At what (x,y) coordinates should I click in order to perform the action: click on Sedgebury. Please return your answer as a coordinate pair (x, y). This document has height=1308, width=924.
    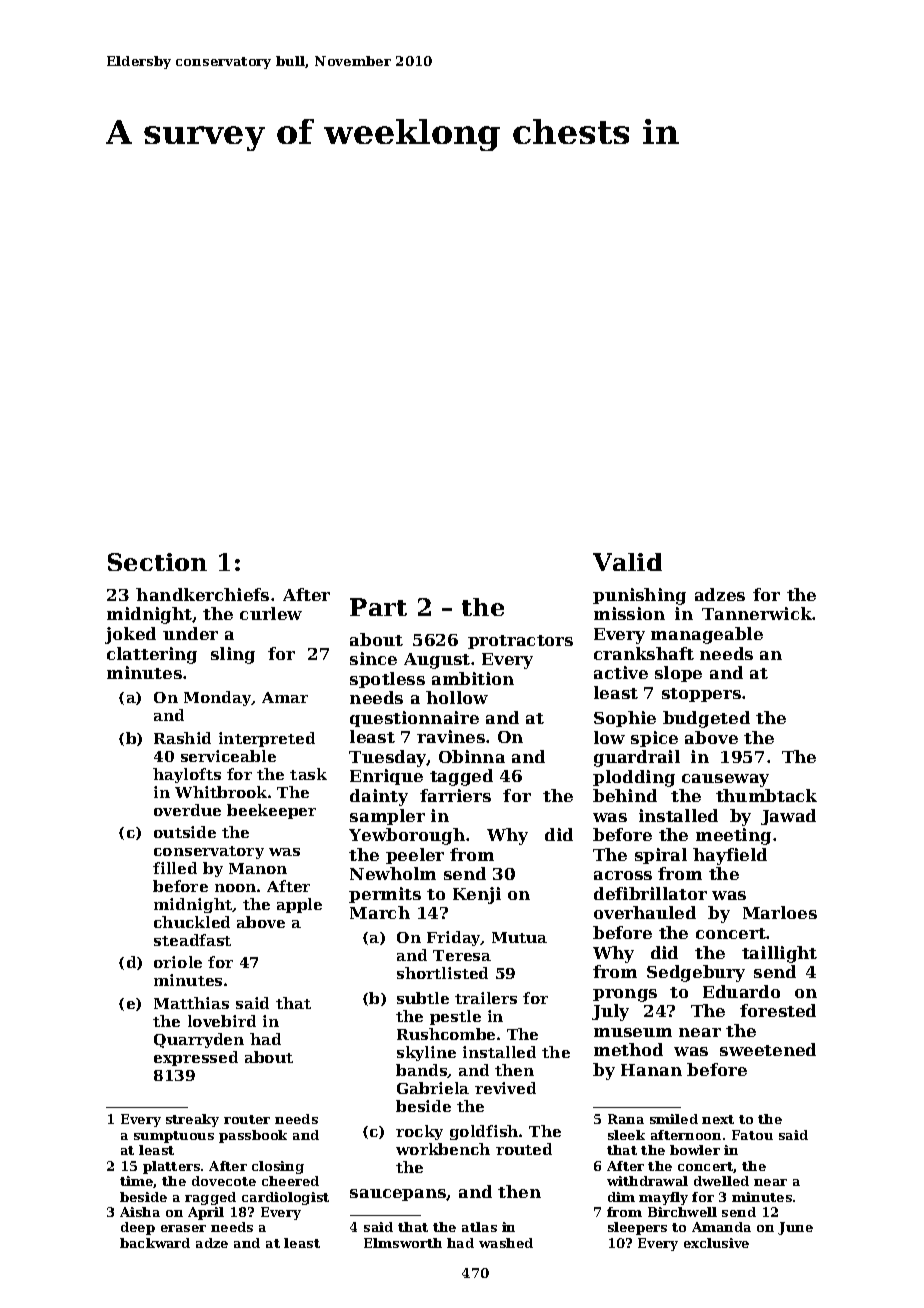
    Looking at the image, I should click on (696, 973).
